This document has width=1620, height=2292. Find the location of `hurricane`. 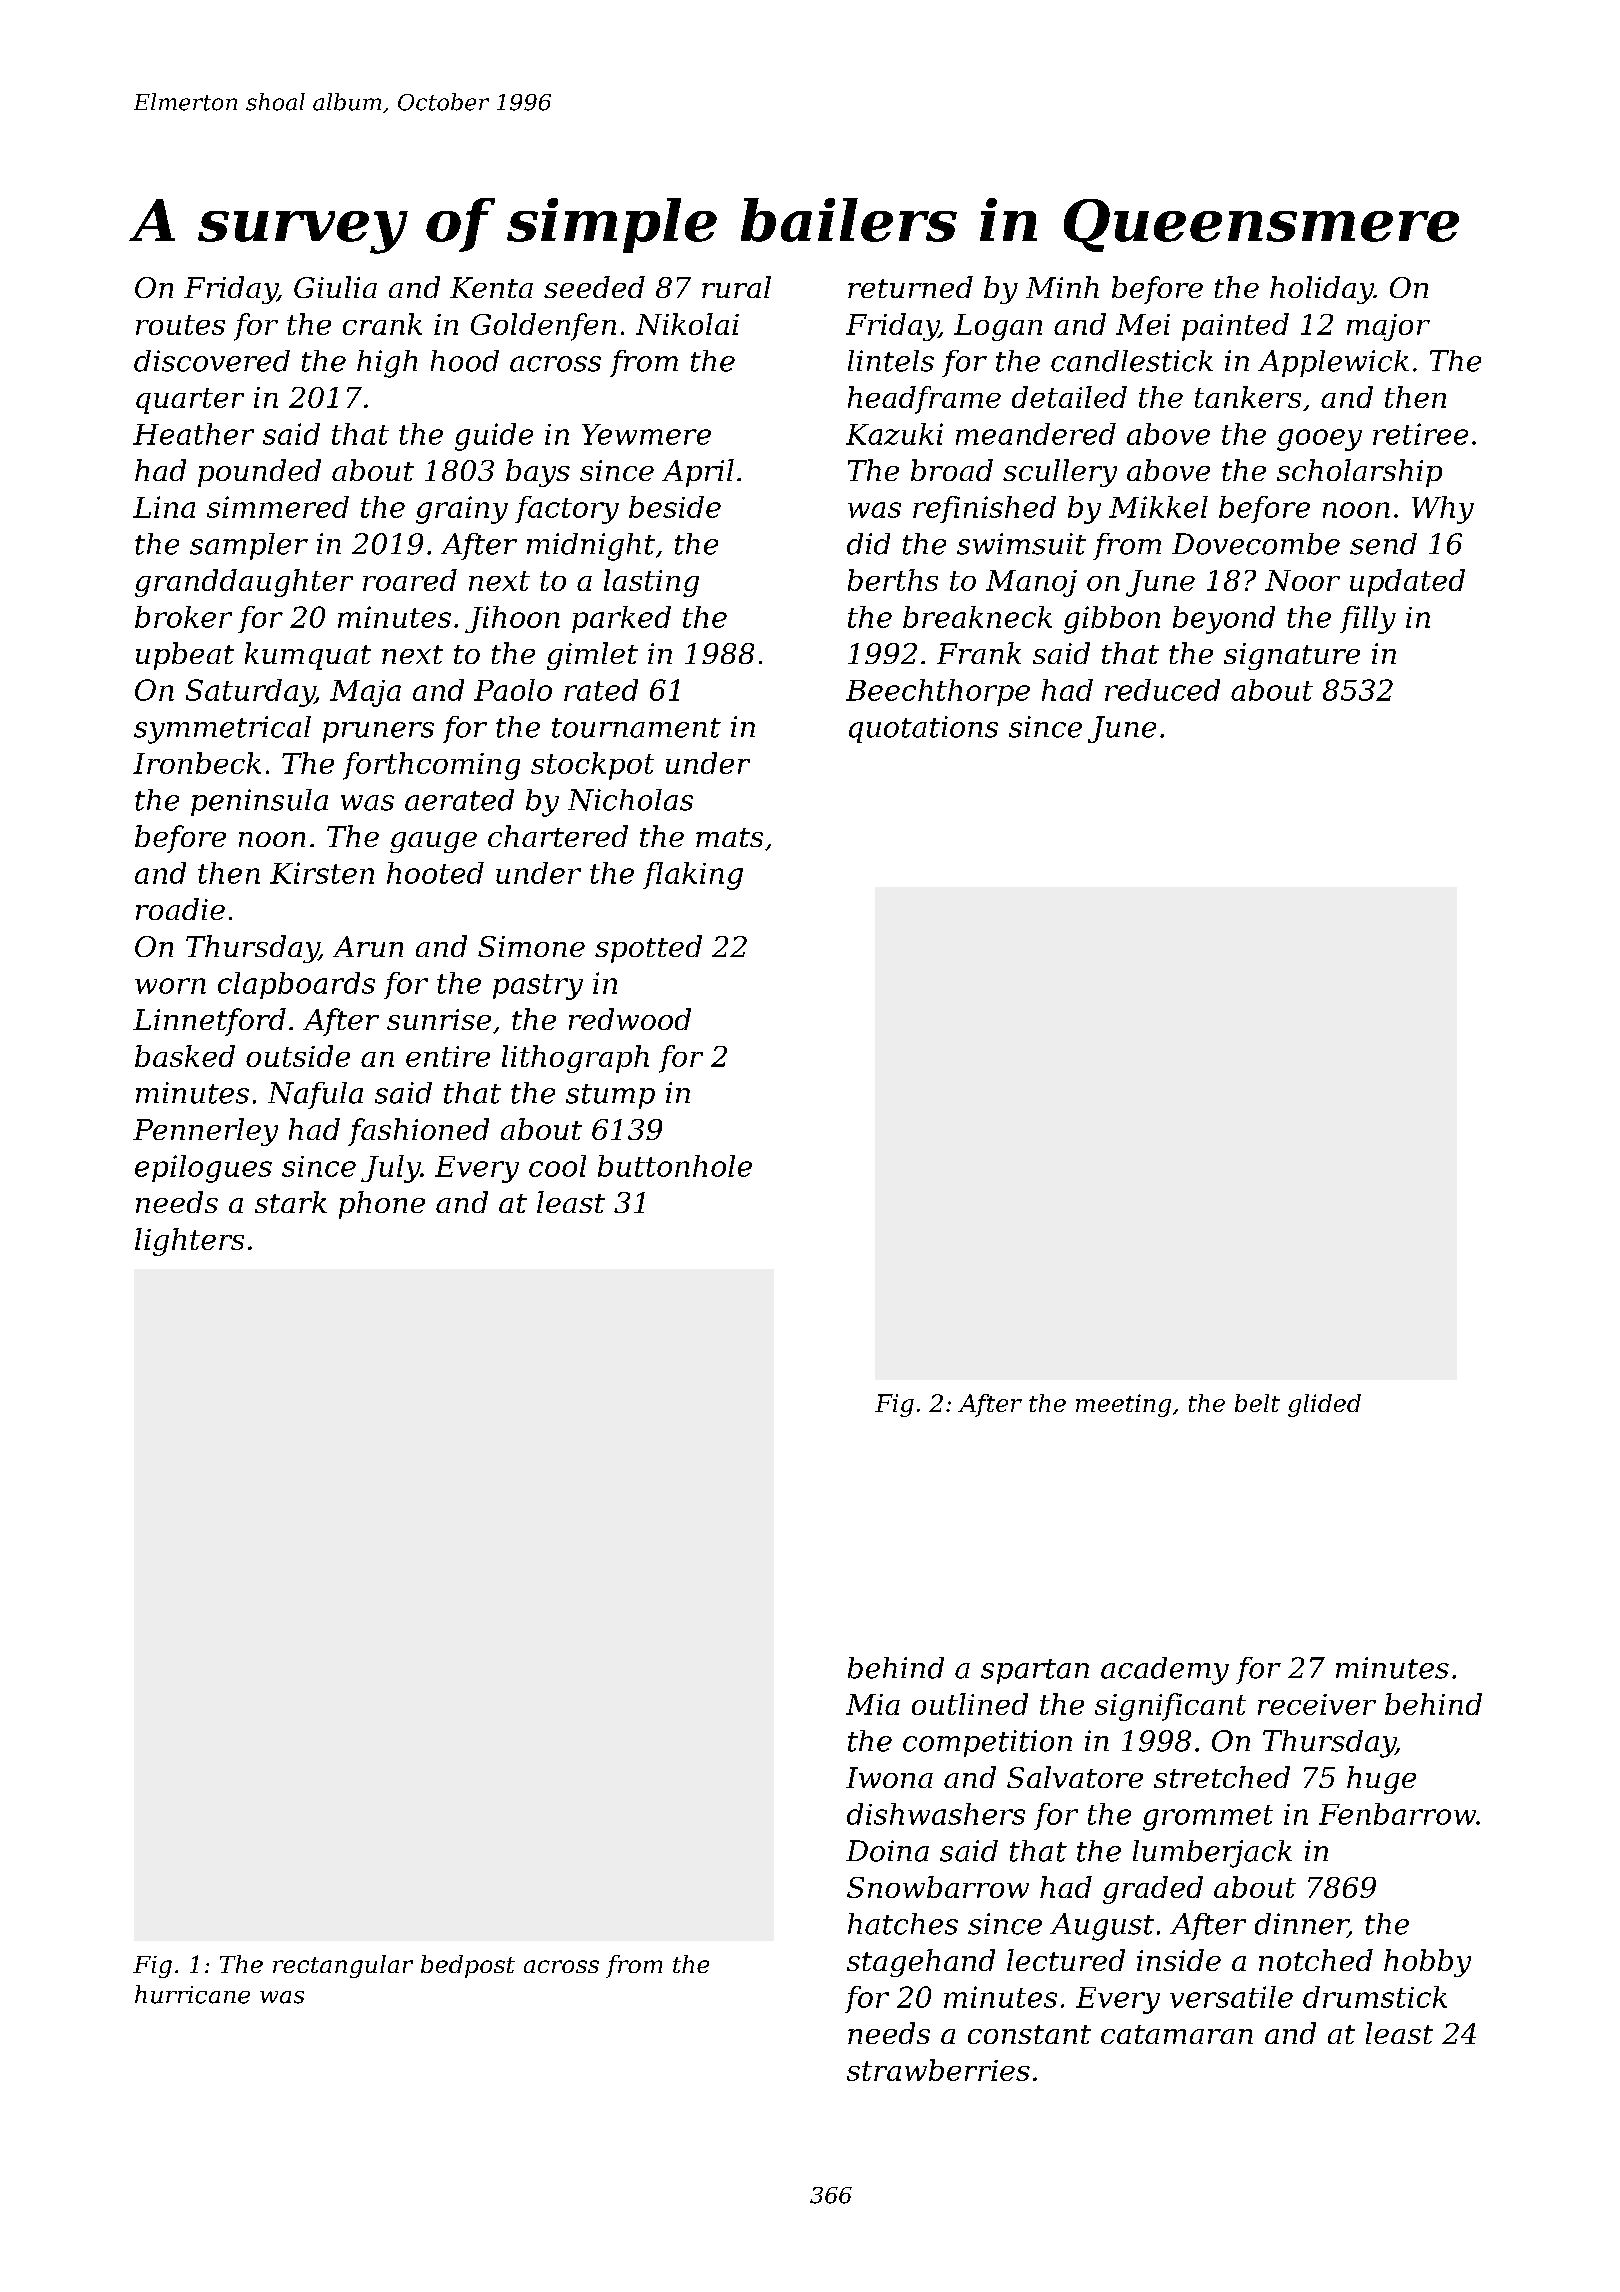

hurricane is located at coordinates (192, 1994).
